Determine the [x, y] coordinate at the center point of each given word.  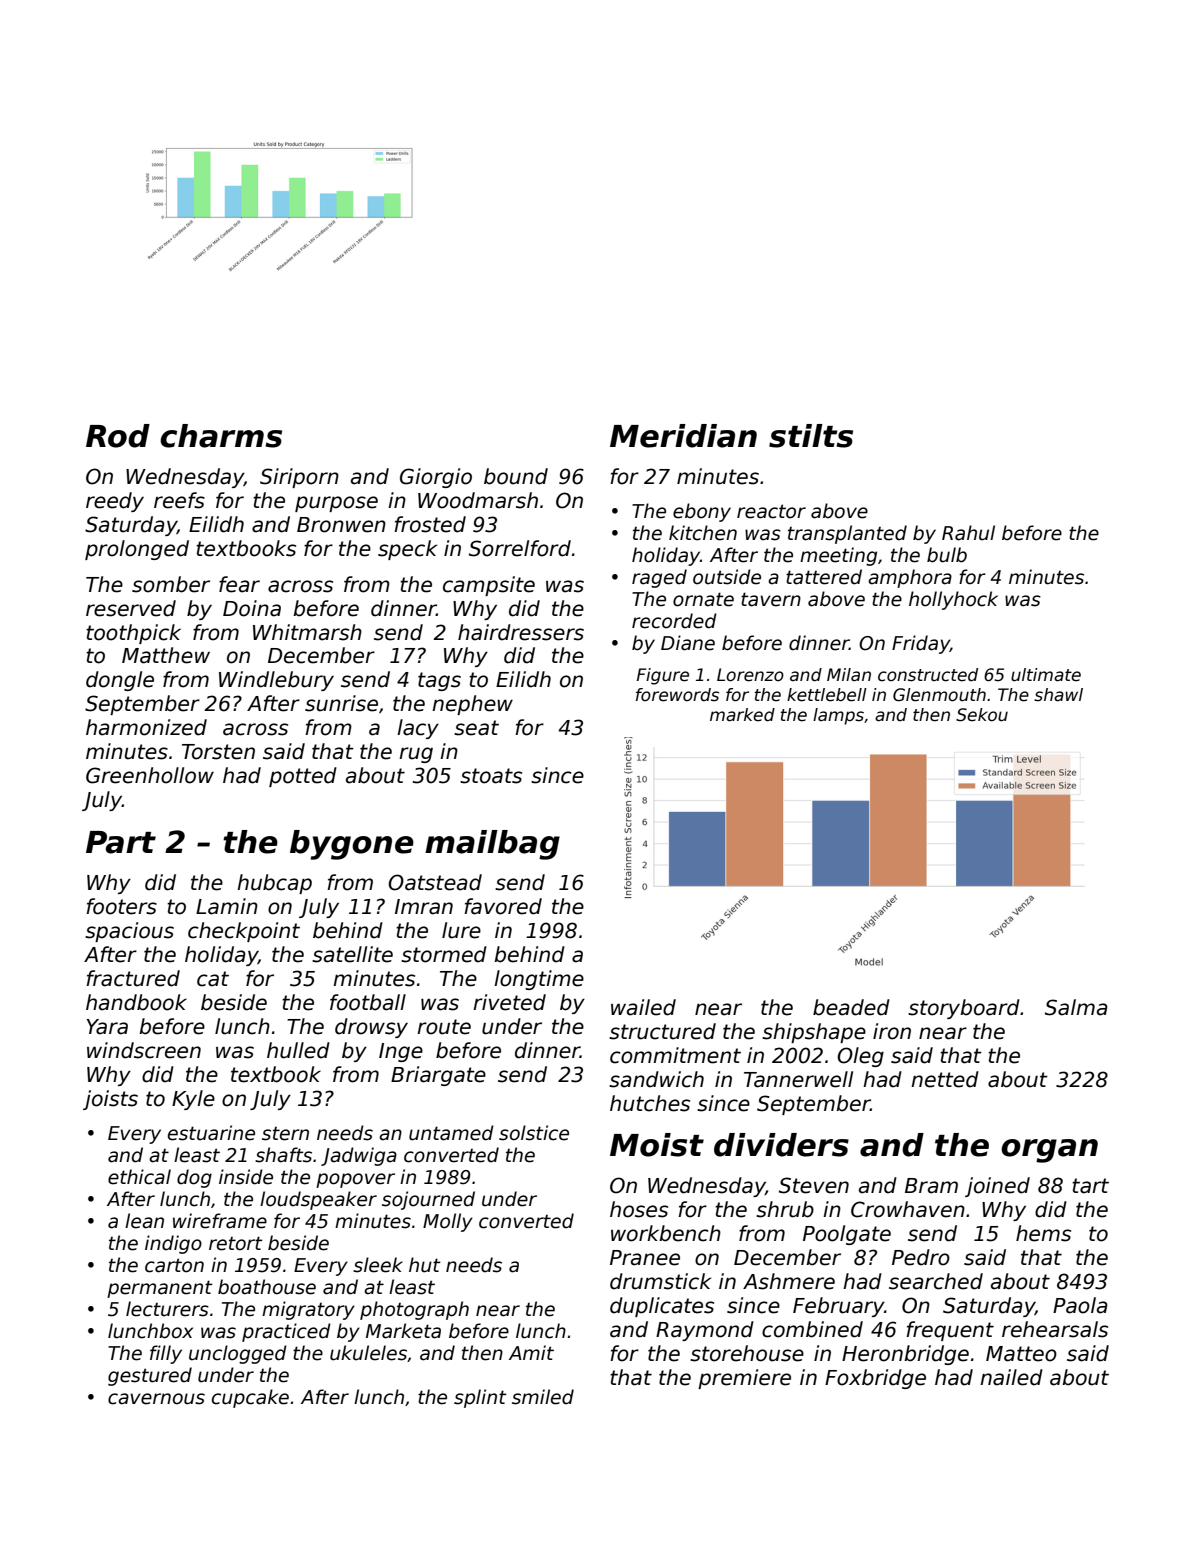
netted [945, 1079]
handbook [136, 1002]
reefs [179, 500]
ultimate [1046, 675]
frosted [430, 524]
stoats [491, 776]
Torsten [218, 752]
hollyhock [953, 600]
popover [355, 1180]
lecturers [167, 1309]
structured [662, 1031]
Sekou [982, 715]
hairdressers [521, 632]
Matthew [166, 655]
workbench [666, 1233]
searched [936, 1281]
